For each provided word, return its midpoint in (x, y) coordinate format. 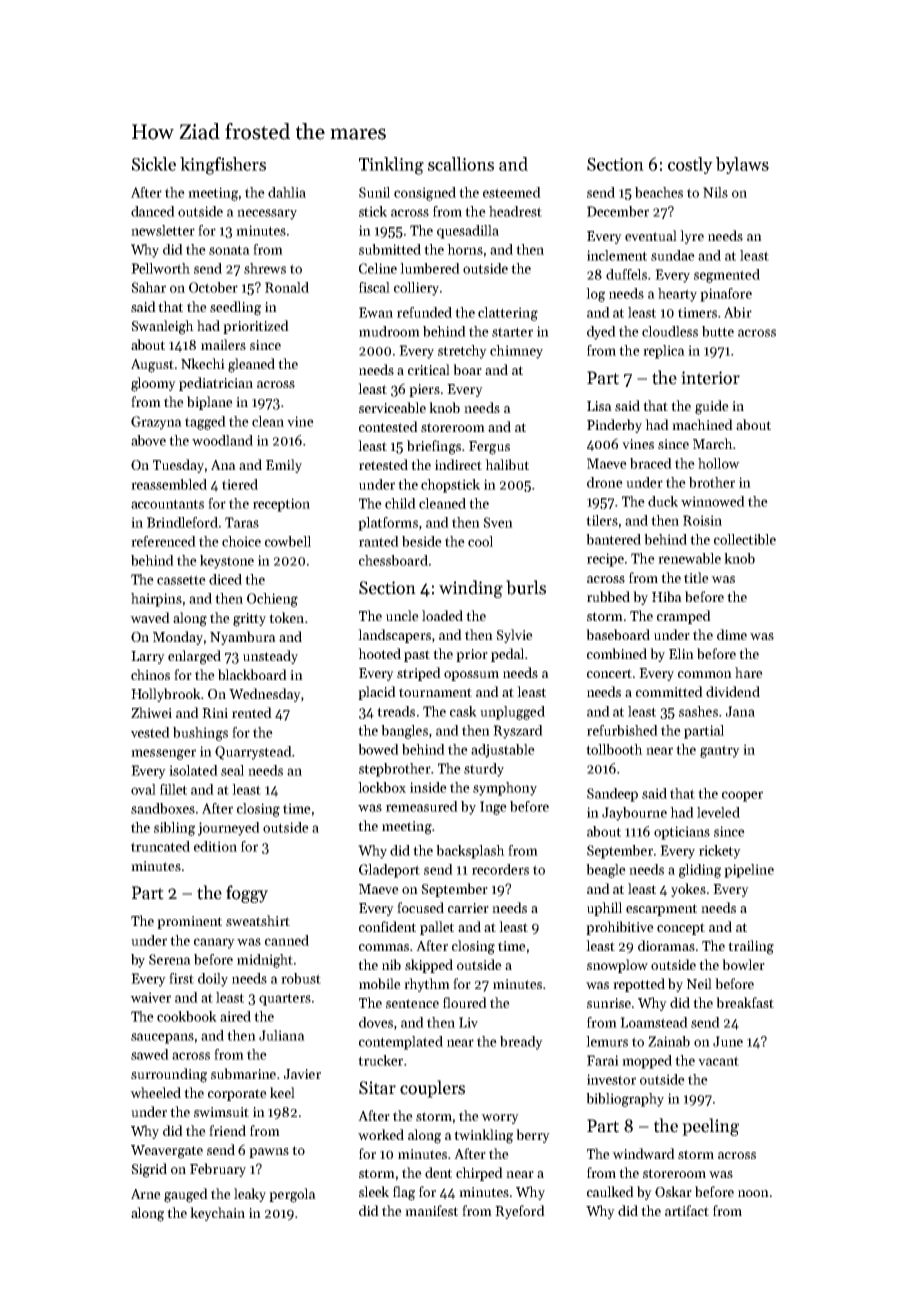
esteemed (512, 192)
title (696, 577)
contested (388, 426)
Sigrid (149, 1170)
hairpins (156, 600)
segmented (727, 276)
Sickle (154, 164)
